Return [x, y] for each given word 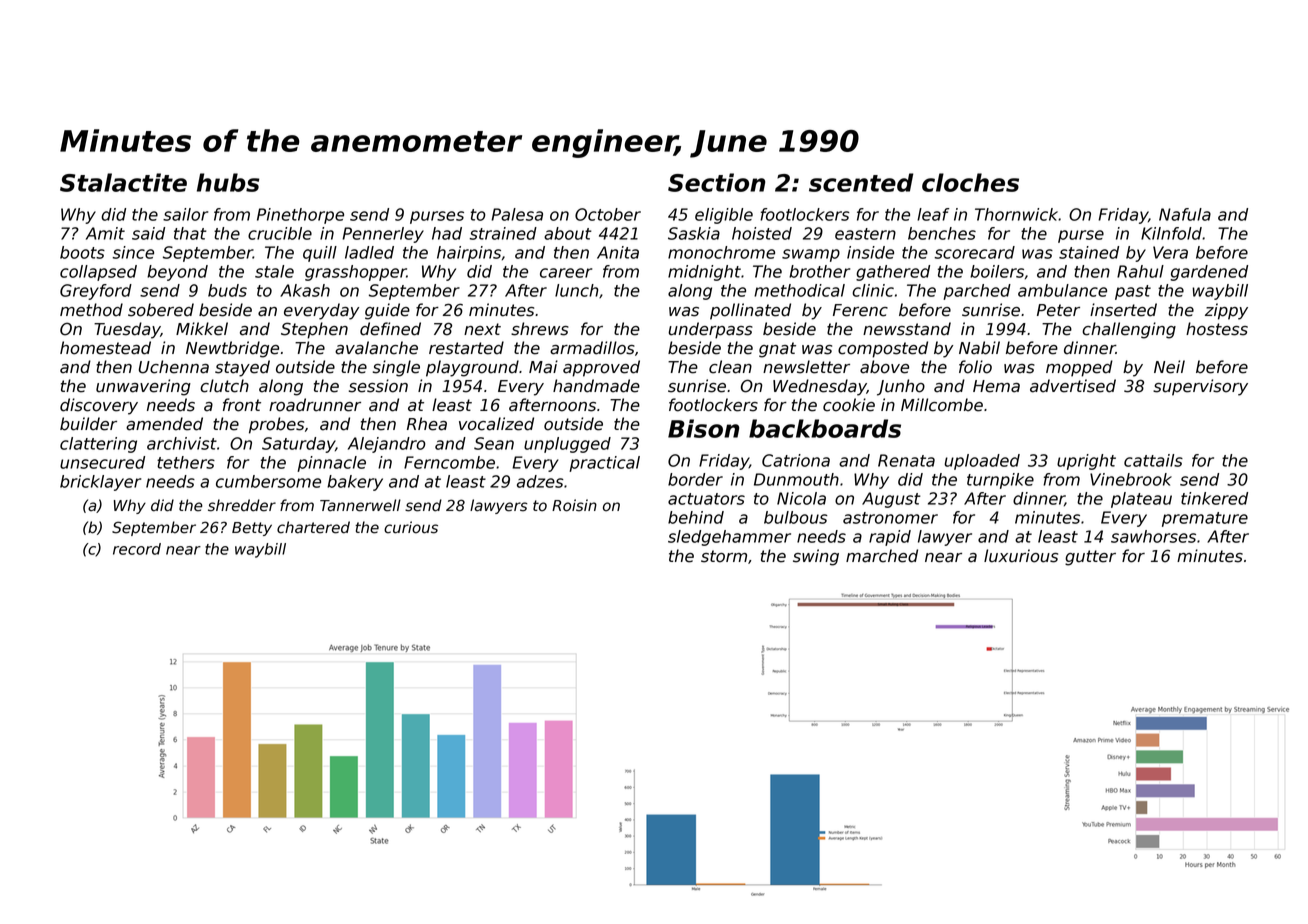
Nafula [1185, 214]
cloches [970, 182]
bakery [355, 483]
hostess [1217, 329]
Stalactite [123, 182]
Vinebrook [1131, 479]
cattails [1153, 460]
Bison [703, 428]
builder [88, 424]
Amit [105, 233]
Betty [252, 529]
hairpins [469, 254]
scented [861, 182]
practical [604, 464]
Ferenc [860, 310]
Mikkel [202, 329]
